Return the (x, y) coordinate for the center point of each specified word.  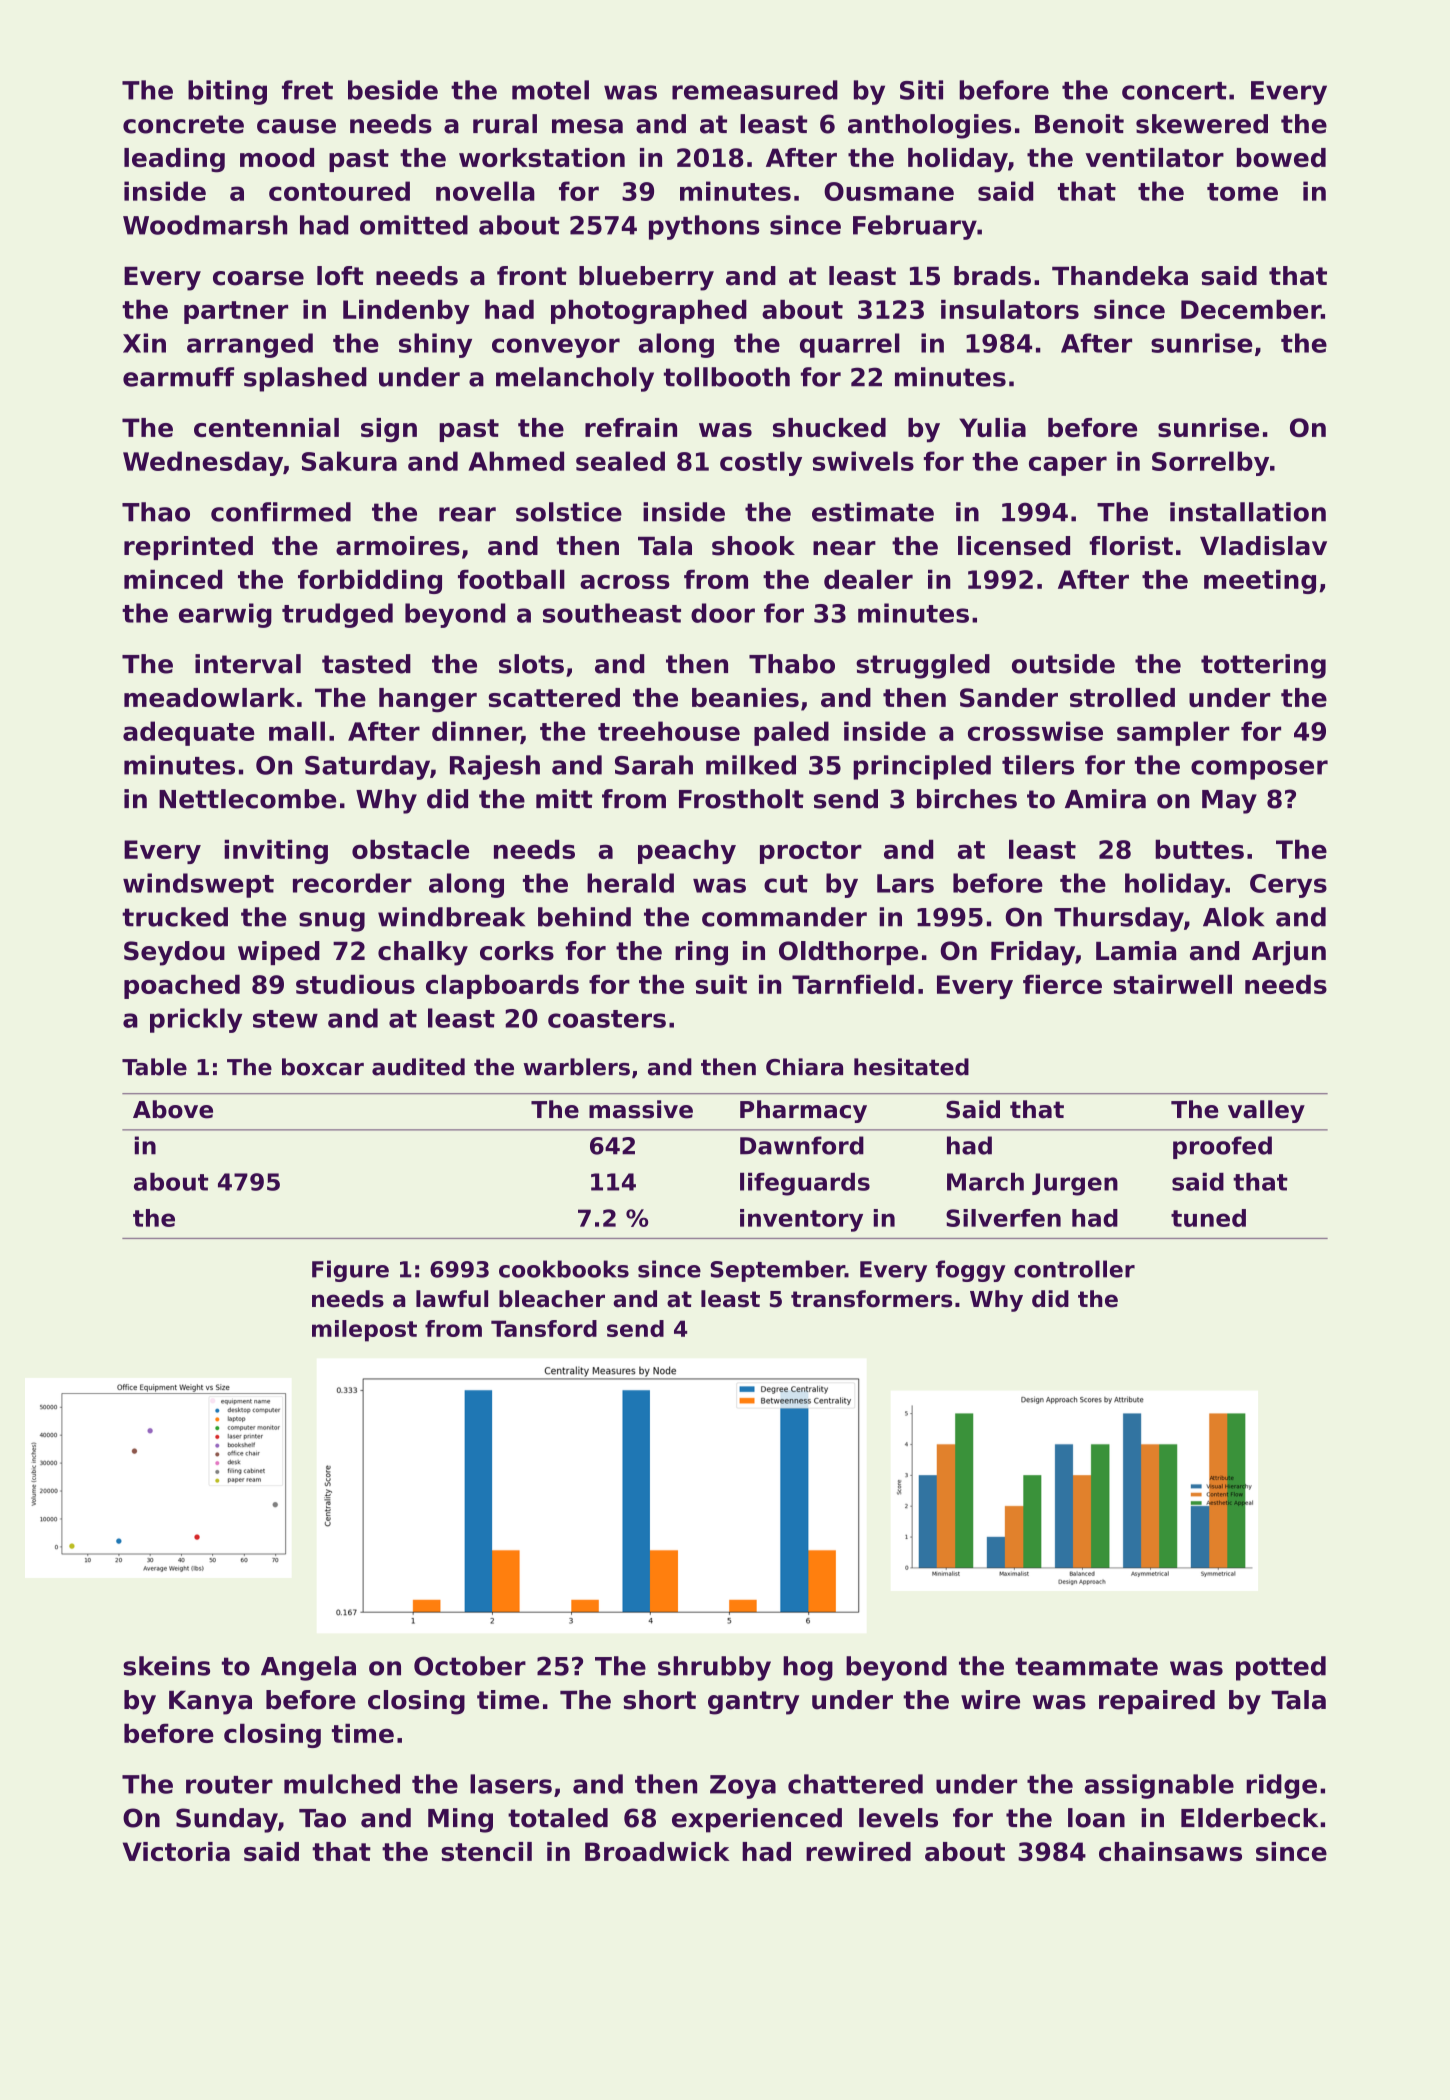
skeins (166, 1666)
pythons (704, 227)
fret (307, 90)
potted (1281, 1668)
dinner (476, 732)
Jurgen (1075, 1184)
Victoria (176, 1851)
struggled (923, 666)
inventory (801, 1220)
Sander (1009, 697)
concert (1174, 91)
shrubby (714, 1668)
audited (418, 1067)
